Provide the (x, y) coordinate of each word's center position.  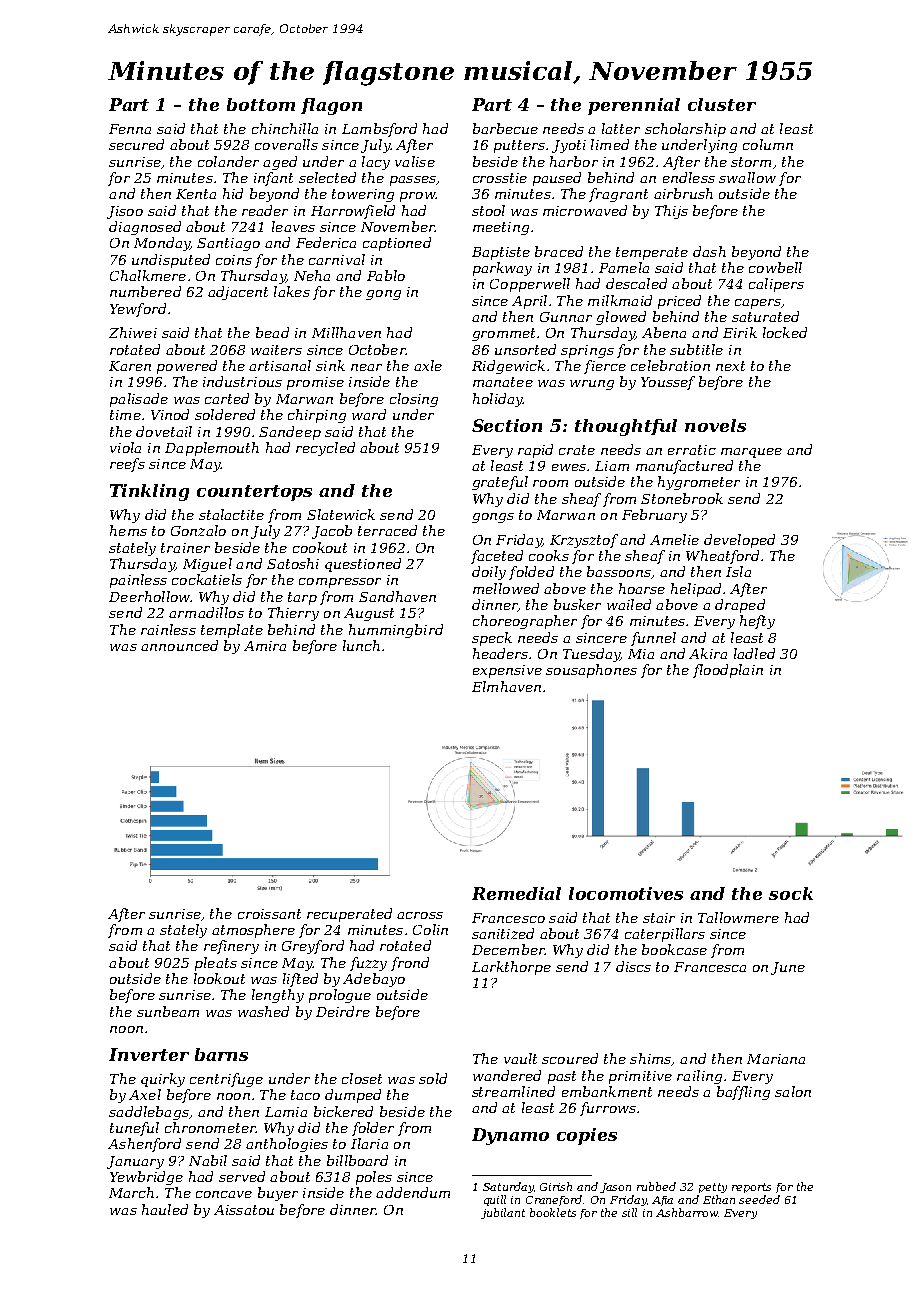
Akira (708, 653)
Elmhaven (506, 686)
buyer (278, 1194)
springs (587, 351)
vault (520, 1058)
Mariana (776, 1059)
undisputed (171, 261)
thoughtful (626, 427)
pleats (216, 964)
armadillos (206, 612)
